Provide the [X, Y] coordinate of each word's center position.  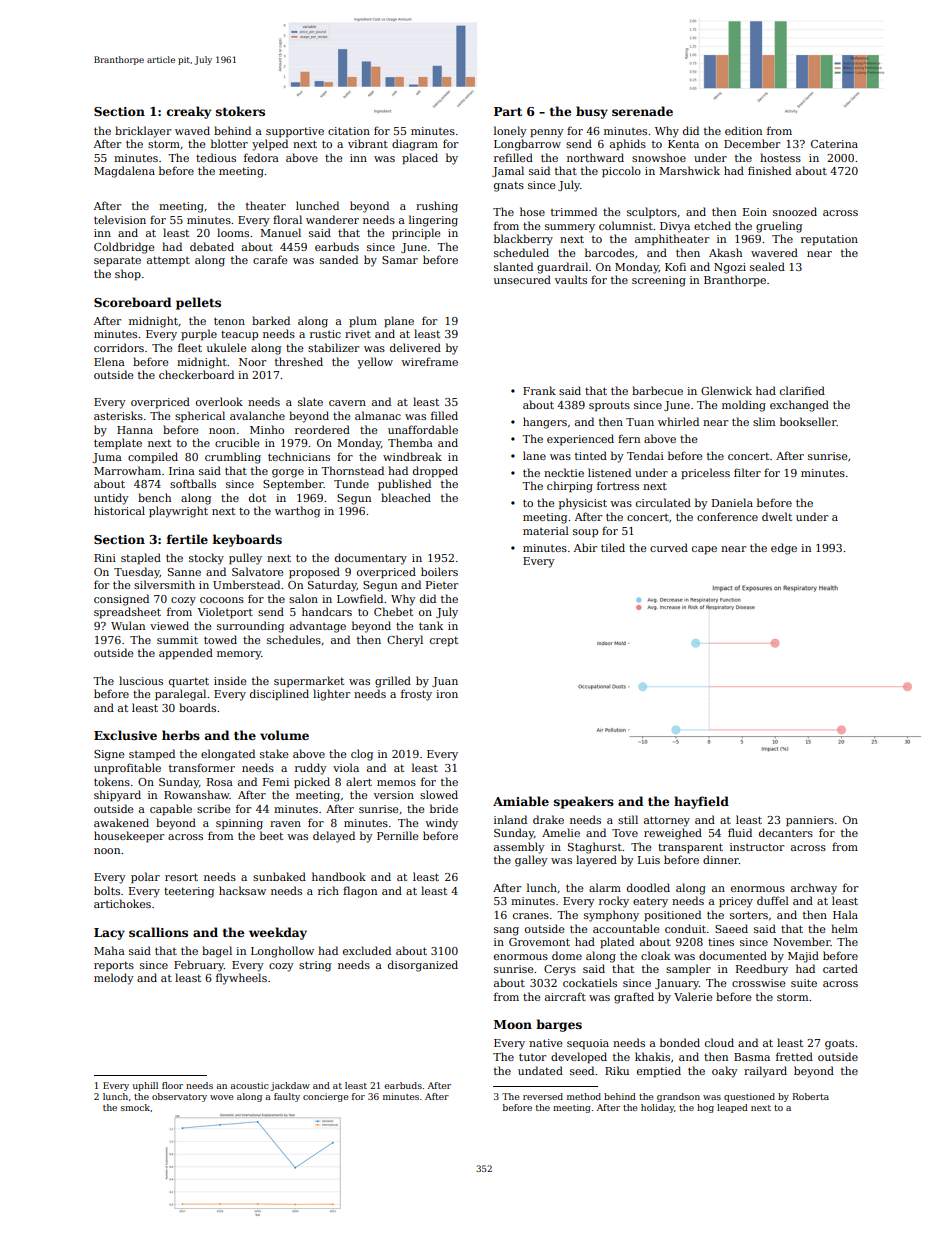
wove [221, 1097]
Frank [539, 390]
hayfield [701, 802]
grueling [779, 227]
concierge [325, 1097]
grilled [393, 682]
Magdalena [124, 172]
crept [444, 641]
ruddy [311, 769]
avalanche [257, 415]
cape [704, 550]
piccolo [621, 172]
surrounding [250, 627]
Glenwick [726, 390]
